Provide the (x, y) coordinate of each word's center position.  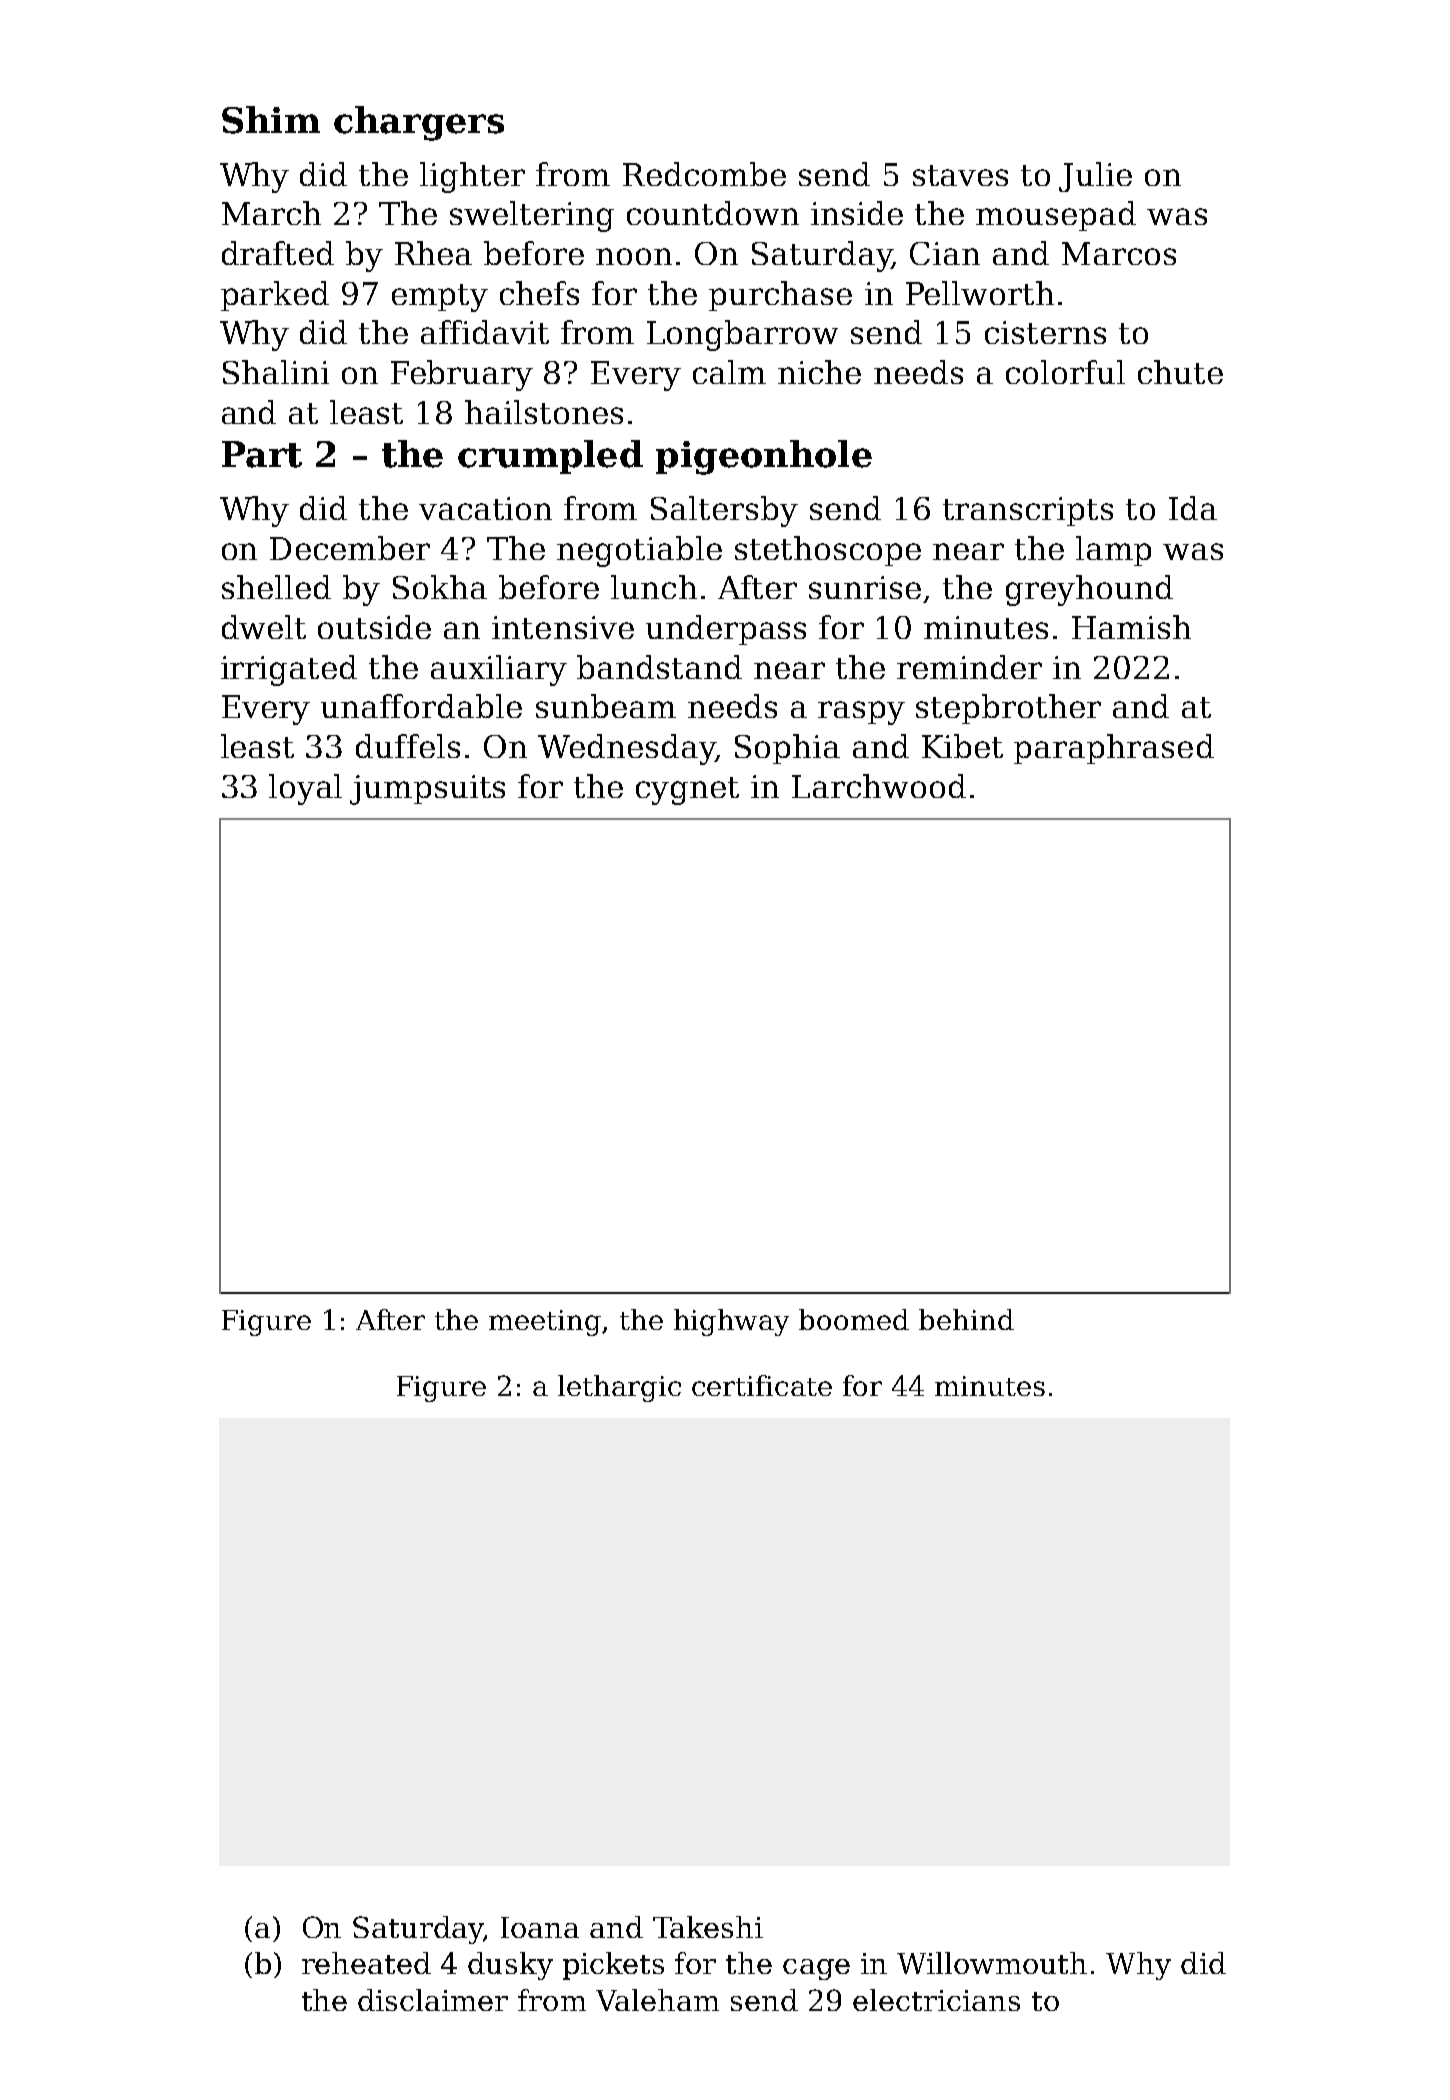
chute (1180, 372)
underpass (726, 630)
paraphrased (1114, 749)
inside (857, 213)
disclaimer (433, 2000)
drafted (278, 253)
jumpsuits (427, 790)
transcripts (1028, 511)
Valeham (657, 2000)
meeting (546, 1323)
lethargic (619, 1388)
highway (731, 1322)
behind (966, 1319)
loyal (305, 789)
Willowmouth (992, 1963)
